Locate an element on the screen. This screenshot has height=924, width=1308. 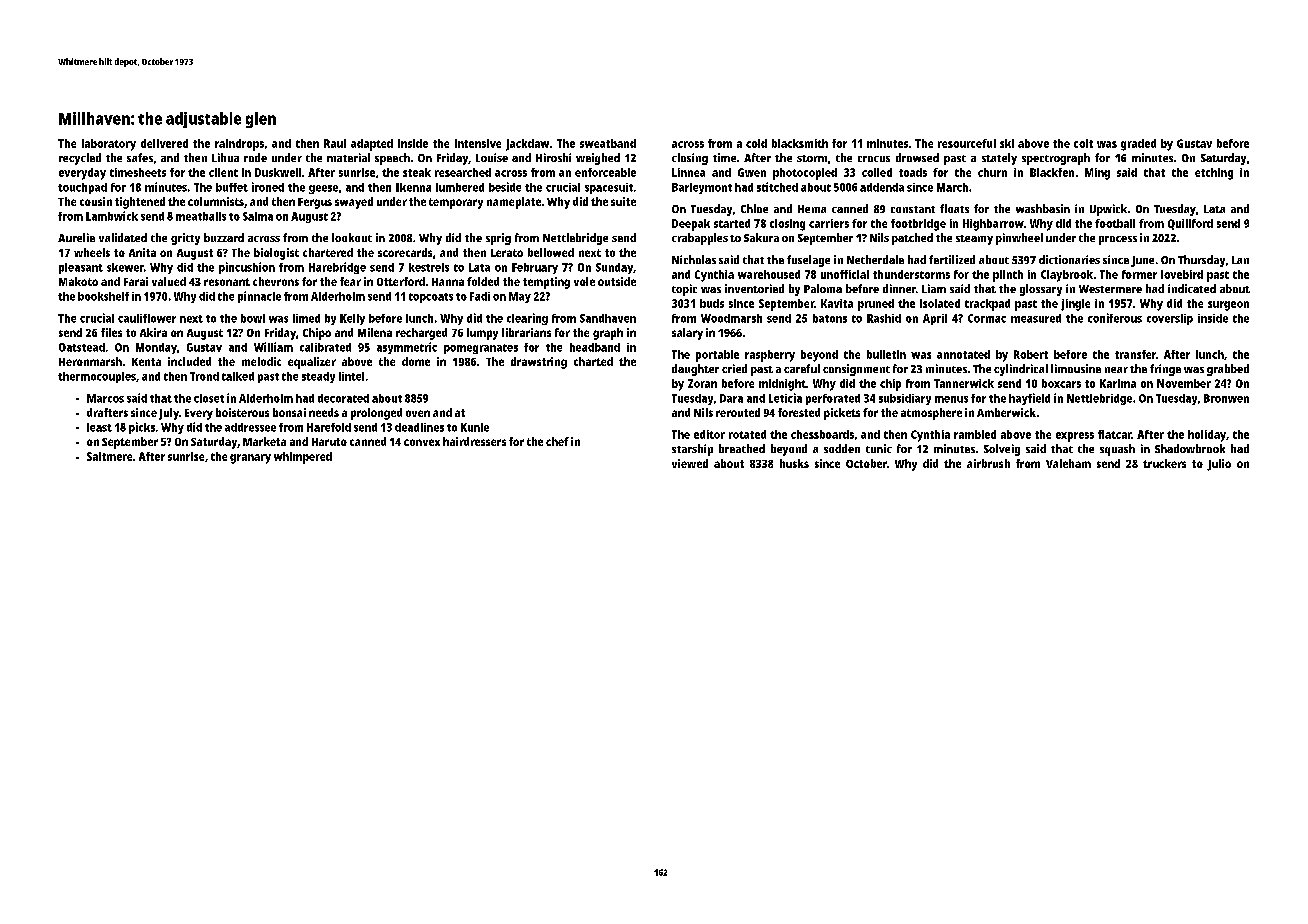
viewed is located at coordinates (690, 463).
